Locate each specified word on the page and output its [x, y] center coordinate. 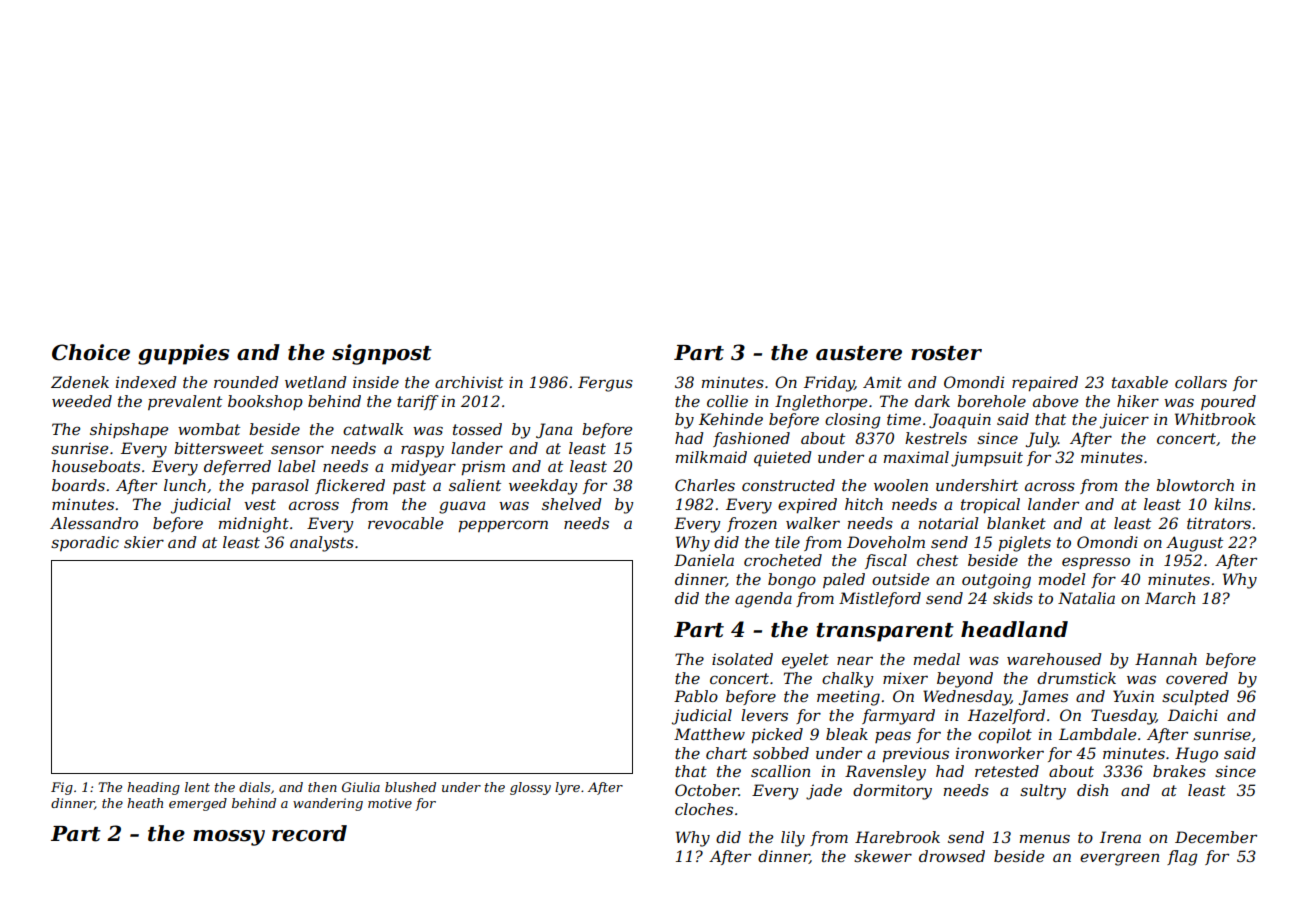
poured [1228, 402]
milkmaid [711, 457]
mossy [229, 838]
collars [1201, 382]
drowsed [952, 856]
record [309, 833]
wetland [316, 382]
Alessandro [94, 523]
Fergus [605, 384]
